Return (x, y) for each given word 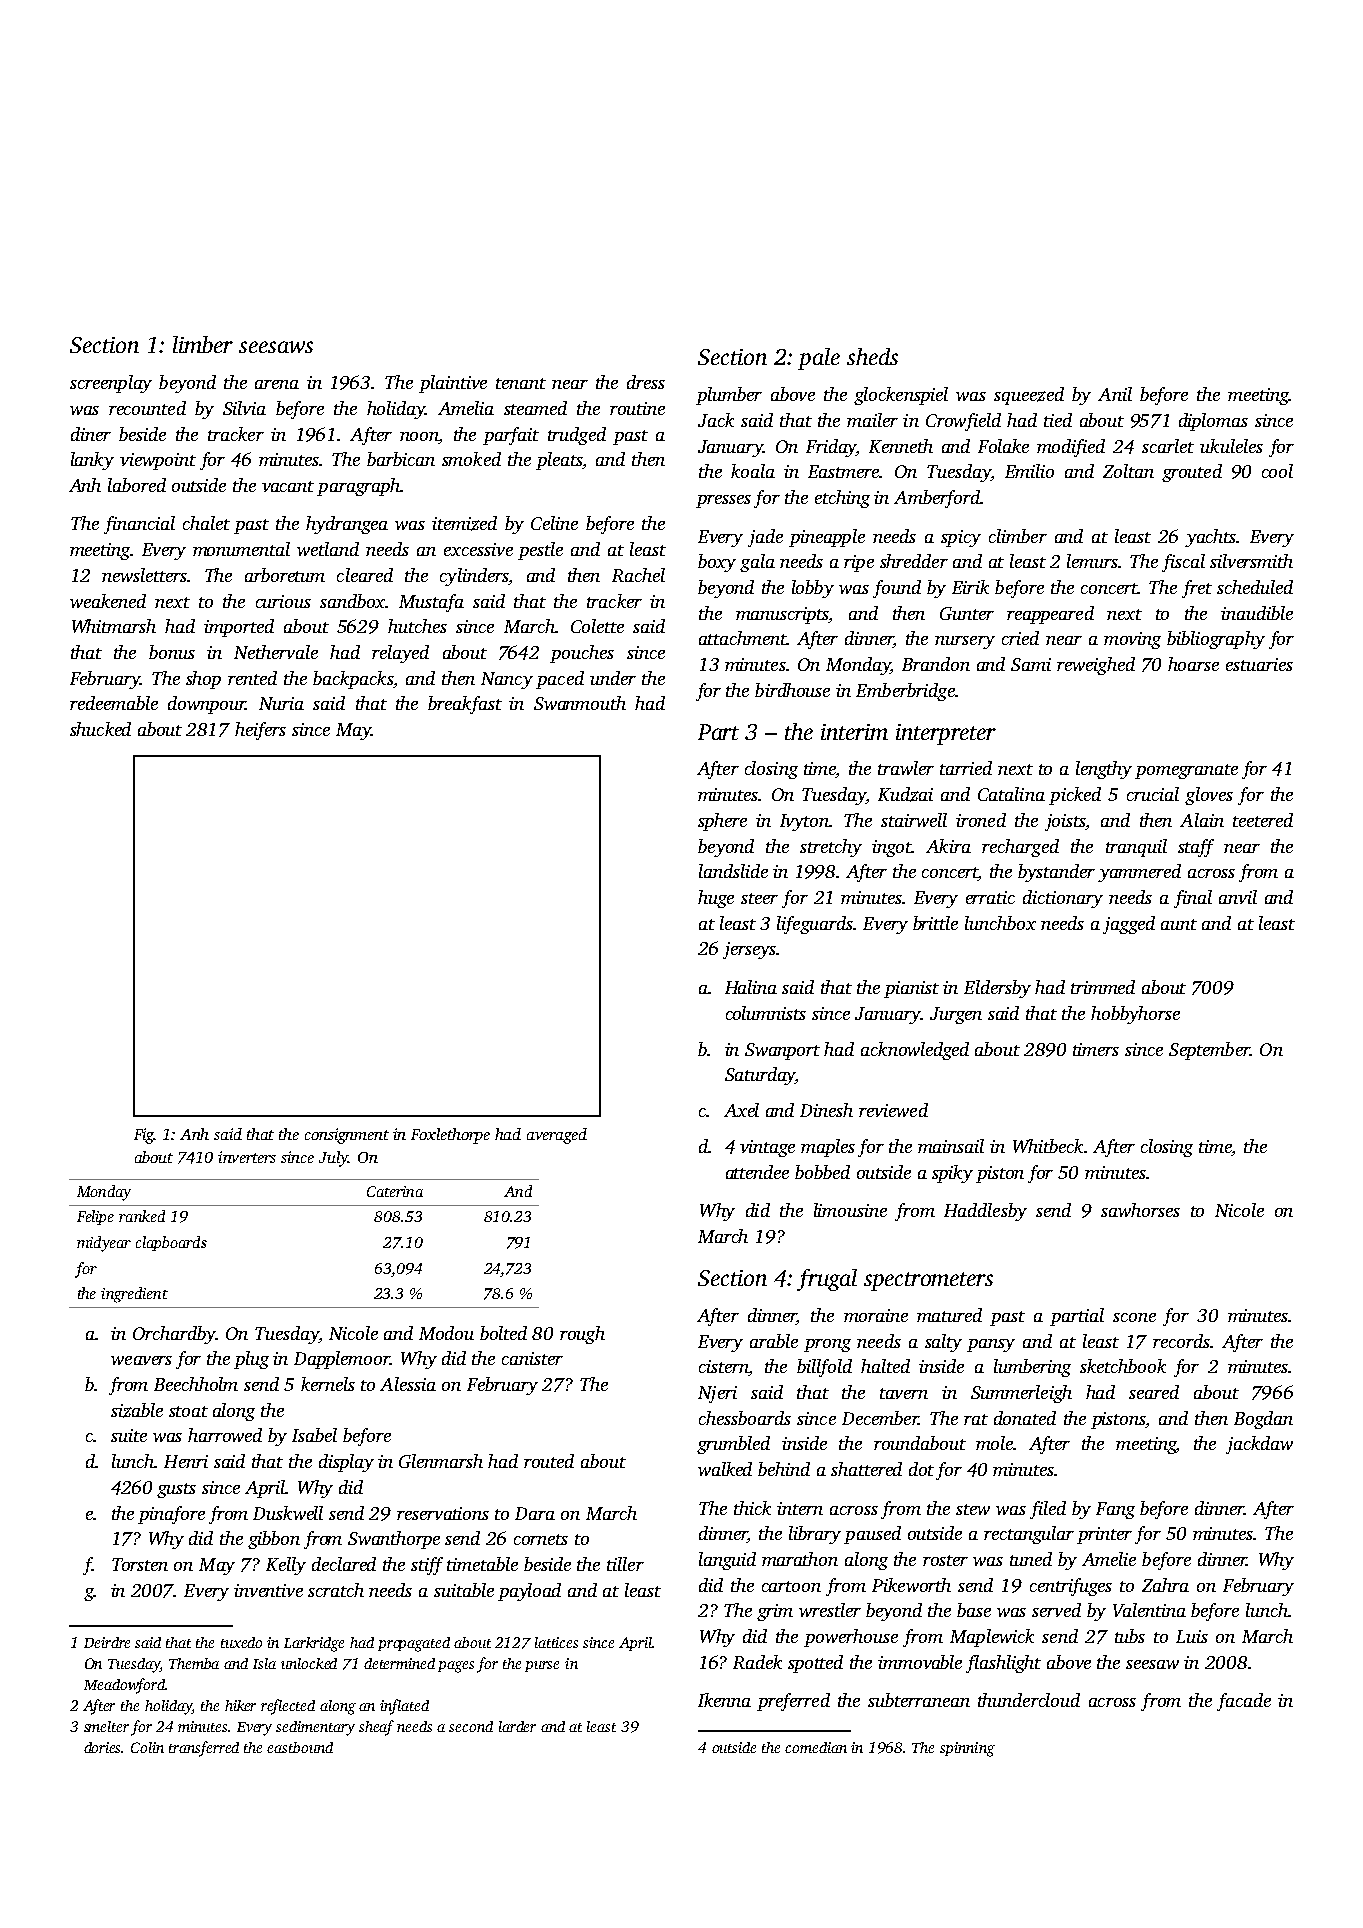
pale (819, 359)
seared (1154, 1392)
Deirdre (107, 1642)
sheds (872, 356)
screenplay (111, 384)
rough (582, 1335)
